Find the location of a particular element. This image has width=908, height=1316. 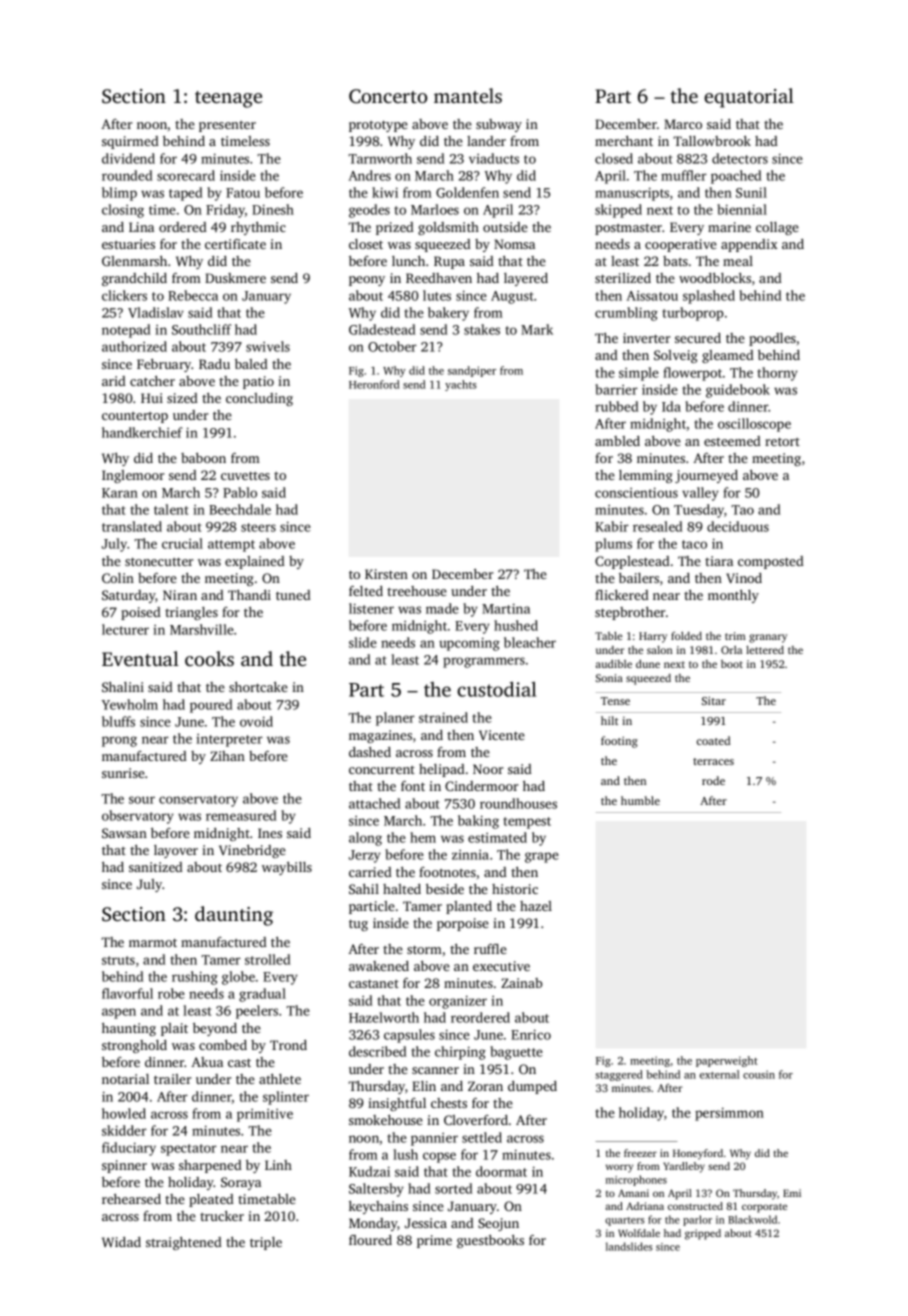

tug is located at coordinates (358, 925).
